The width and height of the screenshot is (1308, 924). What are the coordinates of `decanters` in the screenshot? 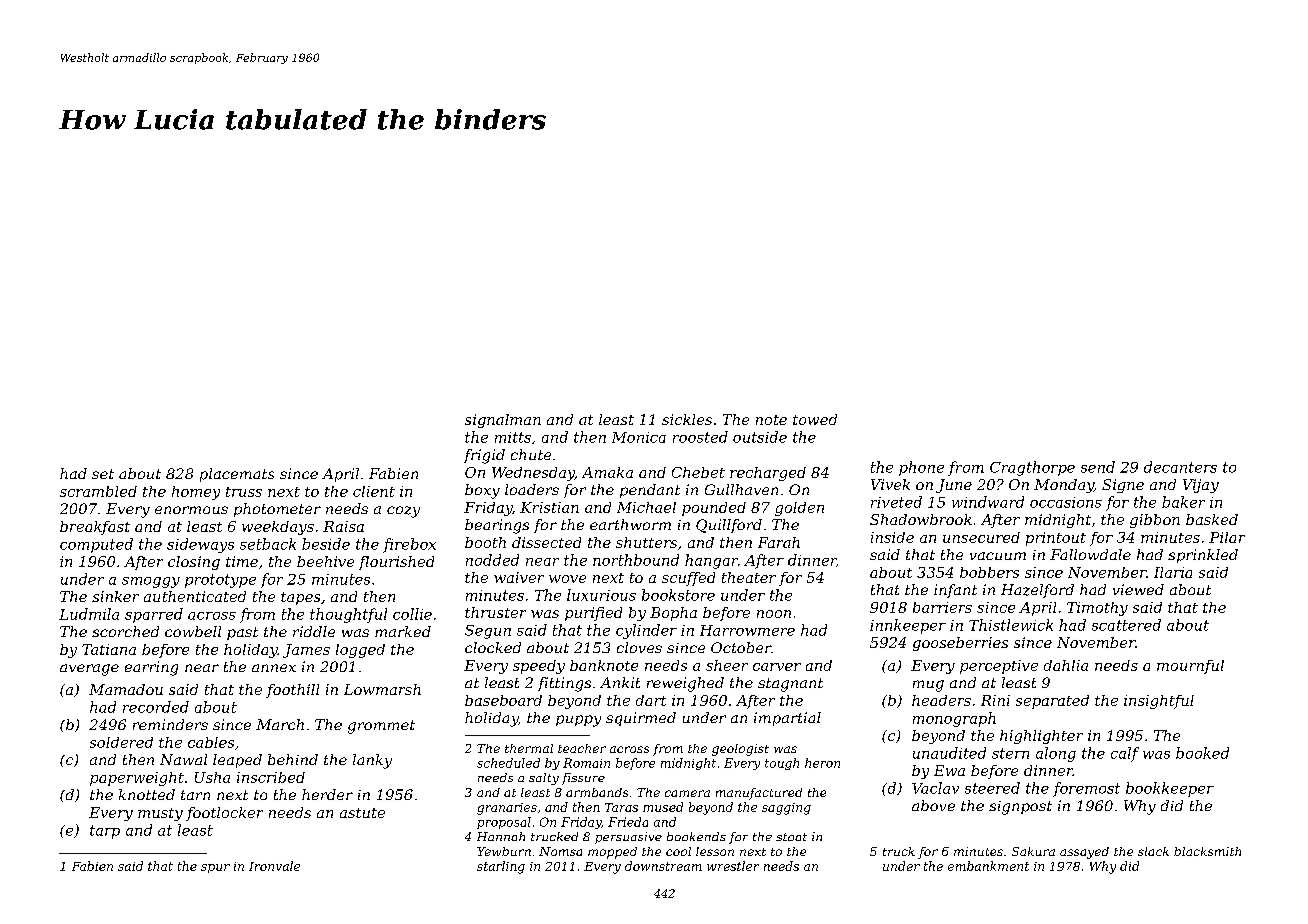 It's located at (1180, 467).
